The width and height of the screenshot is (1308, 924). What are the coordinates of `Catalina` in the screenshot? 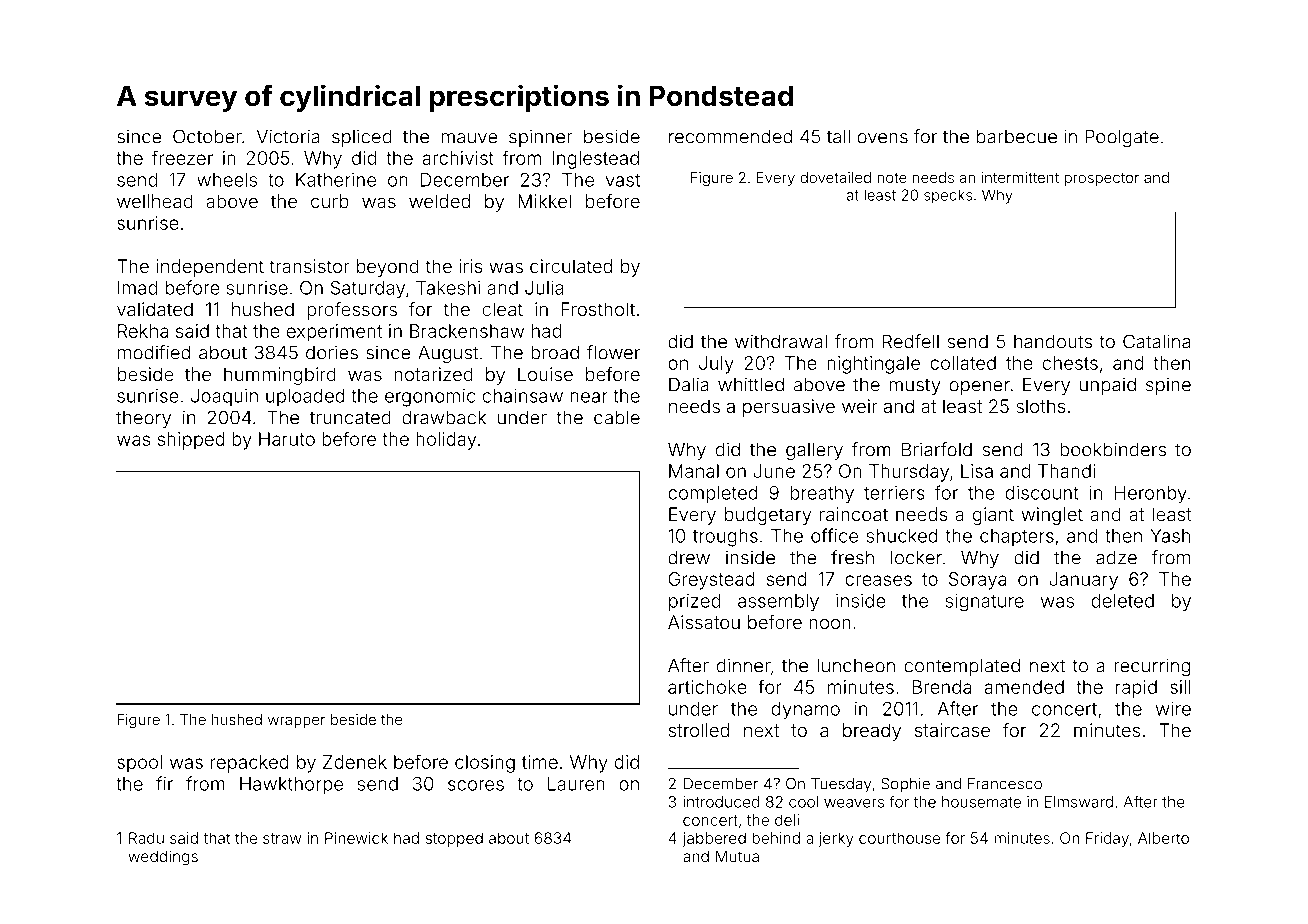 It's located at (1156, 341).
